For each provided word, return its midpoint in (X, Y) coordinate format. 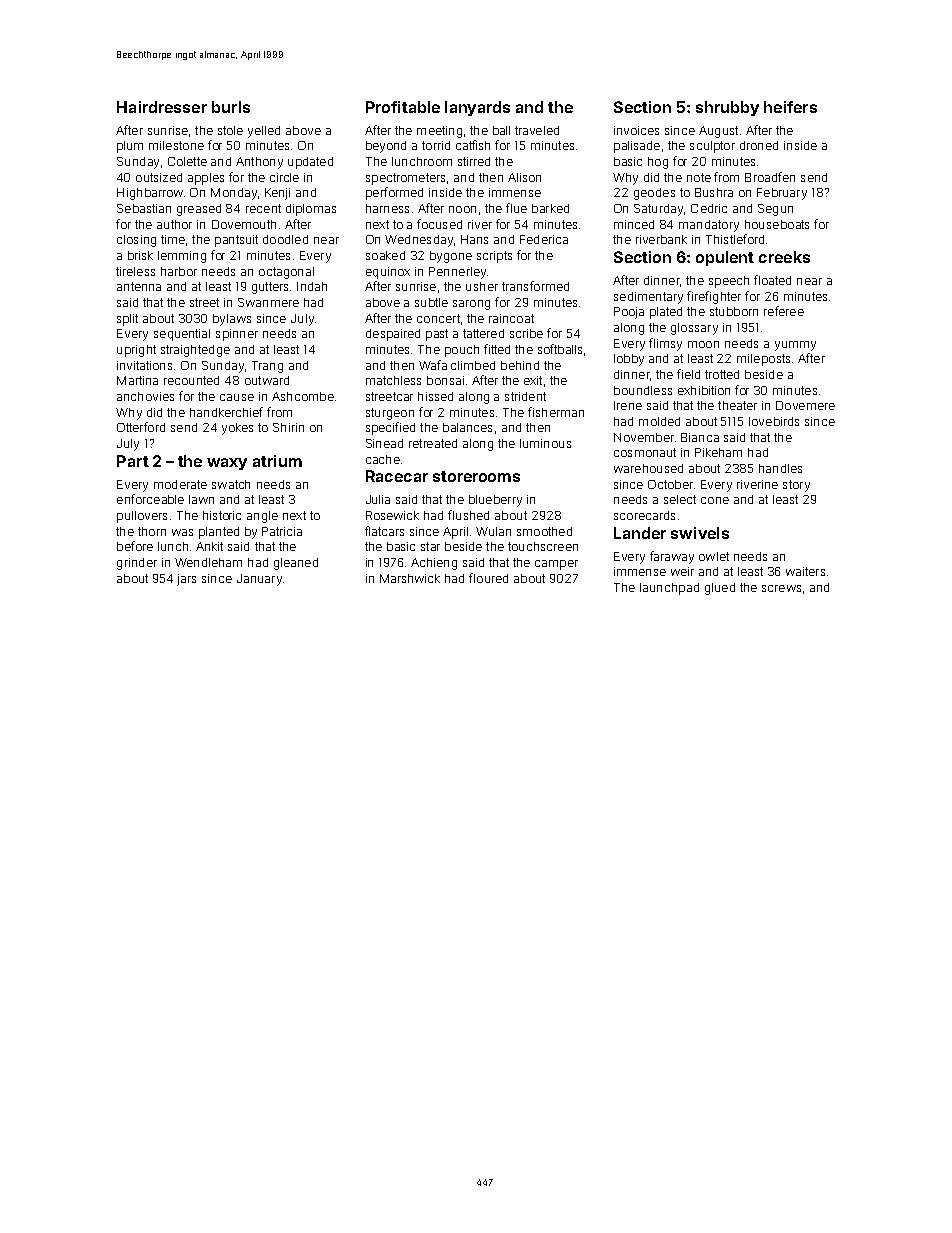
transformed (535, 286)
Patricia (282, 531)
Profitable (403, 107)
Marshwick (410, 578)
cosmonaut (645, 452)
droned (759, 145)
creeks (784, 257)
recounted (191, 380)
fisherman (556, 412)
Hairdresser (162, 107)
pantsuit (236, 241)
